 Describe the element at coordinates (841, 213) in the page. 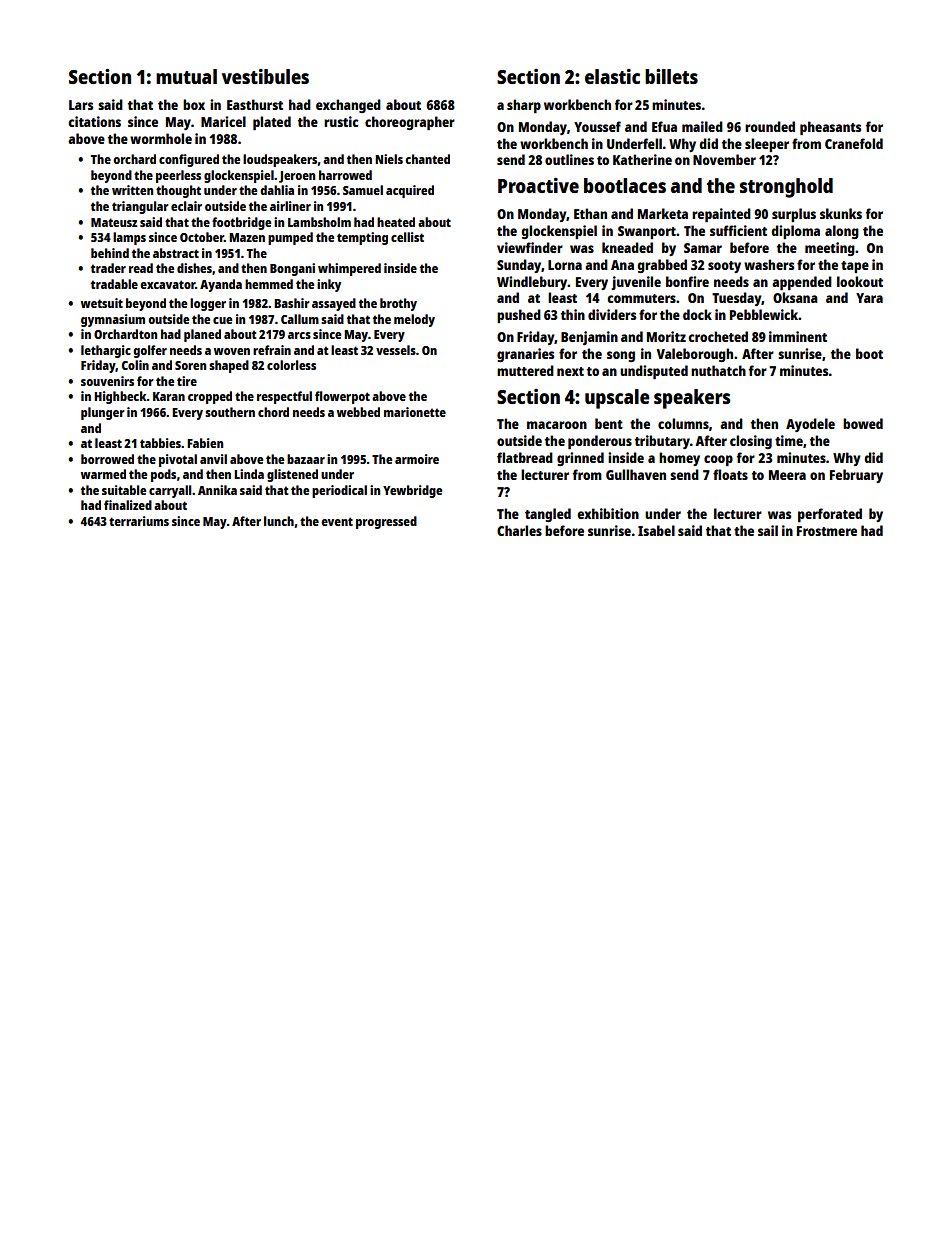

I see `skunks` at that location.
